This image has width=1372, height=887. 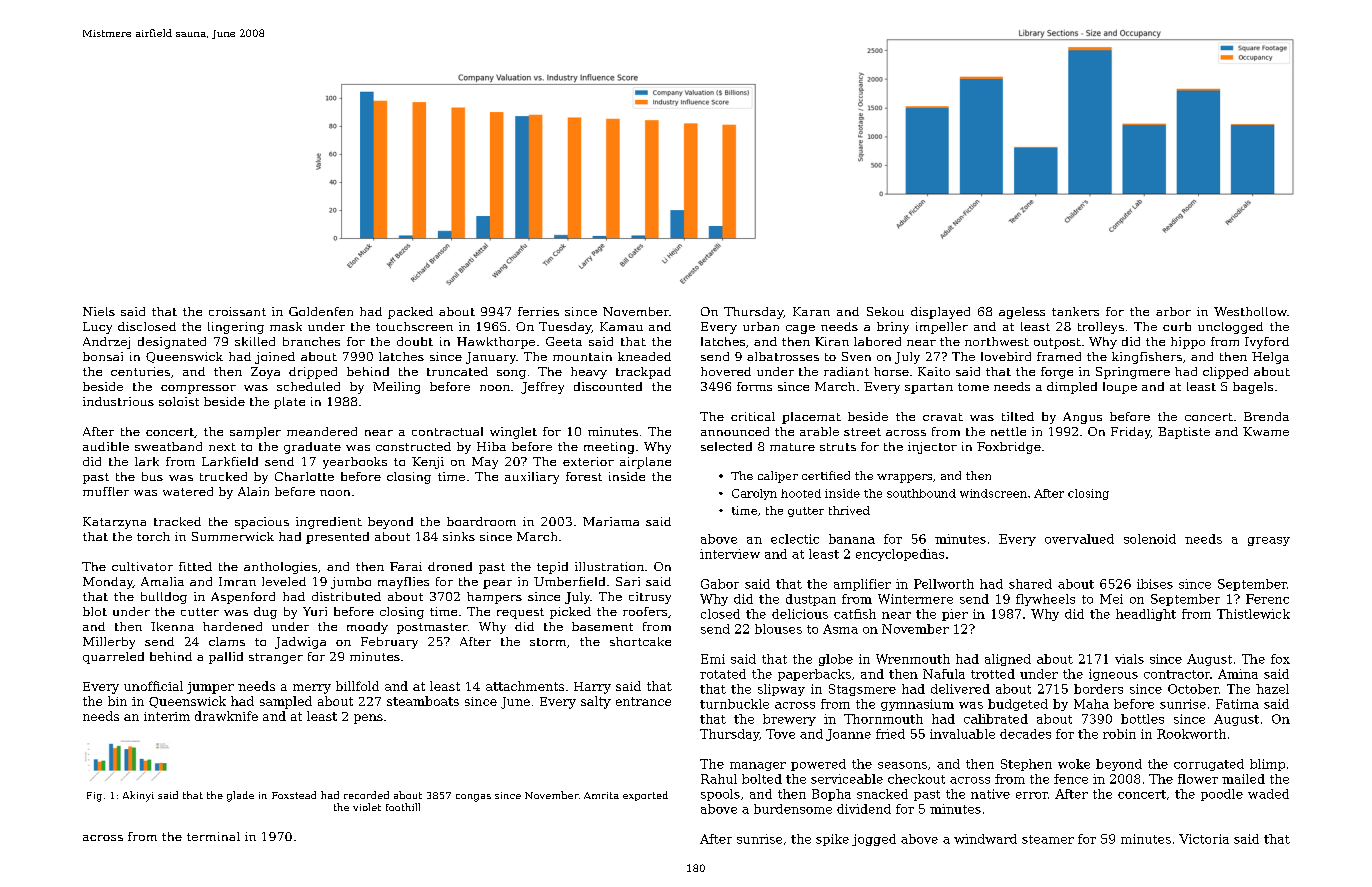 I want to click on ingredient, so click(x=329, y=523).
